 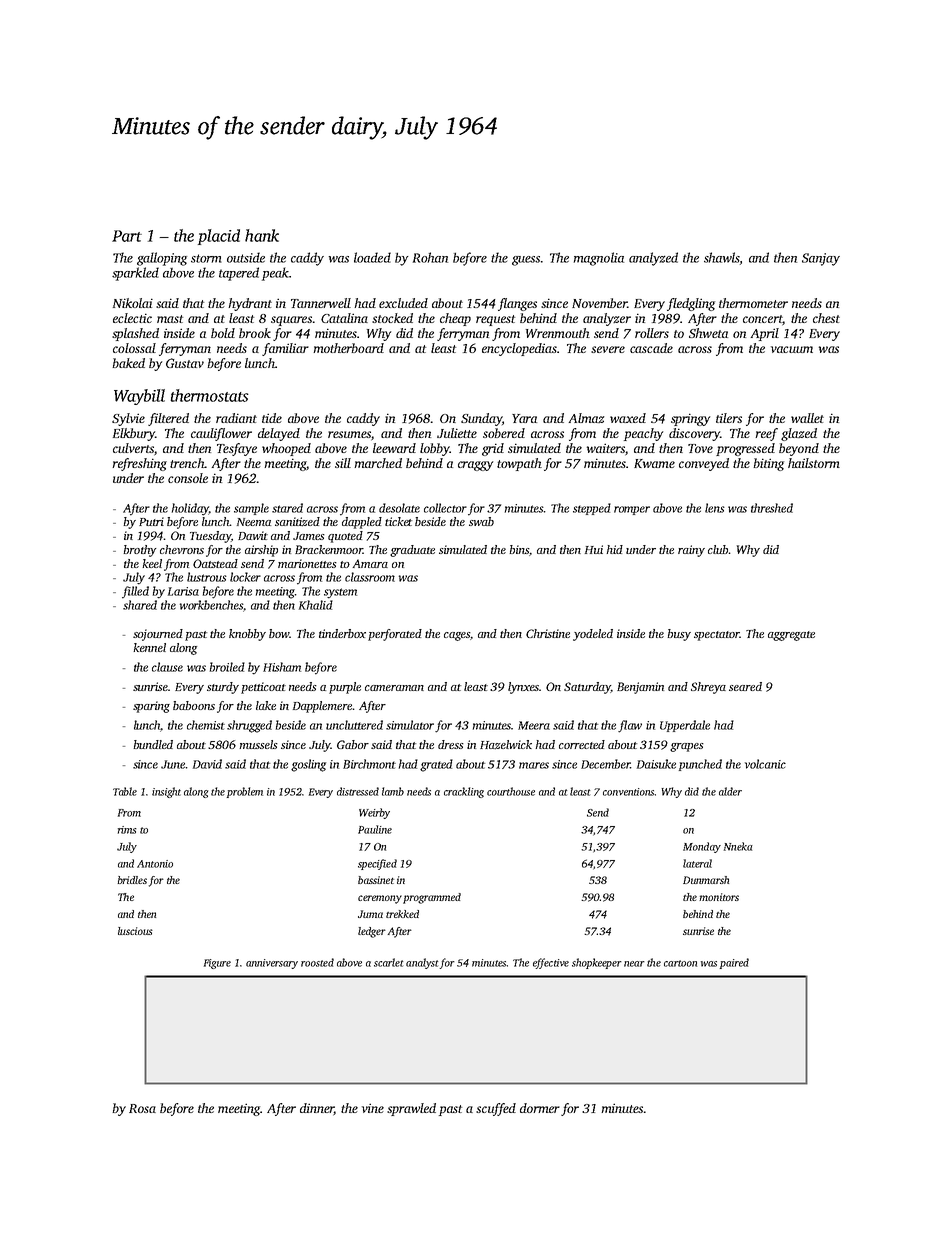 What do you see at coordinates (599, 259) in the document?
I see `magnolia` at bounding box center [599, 259].
